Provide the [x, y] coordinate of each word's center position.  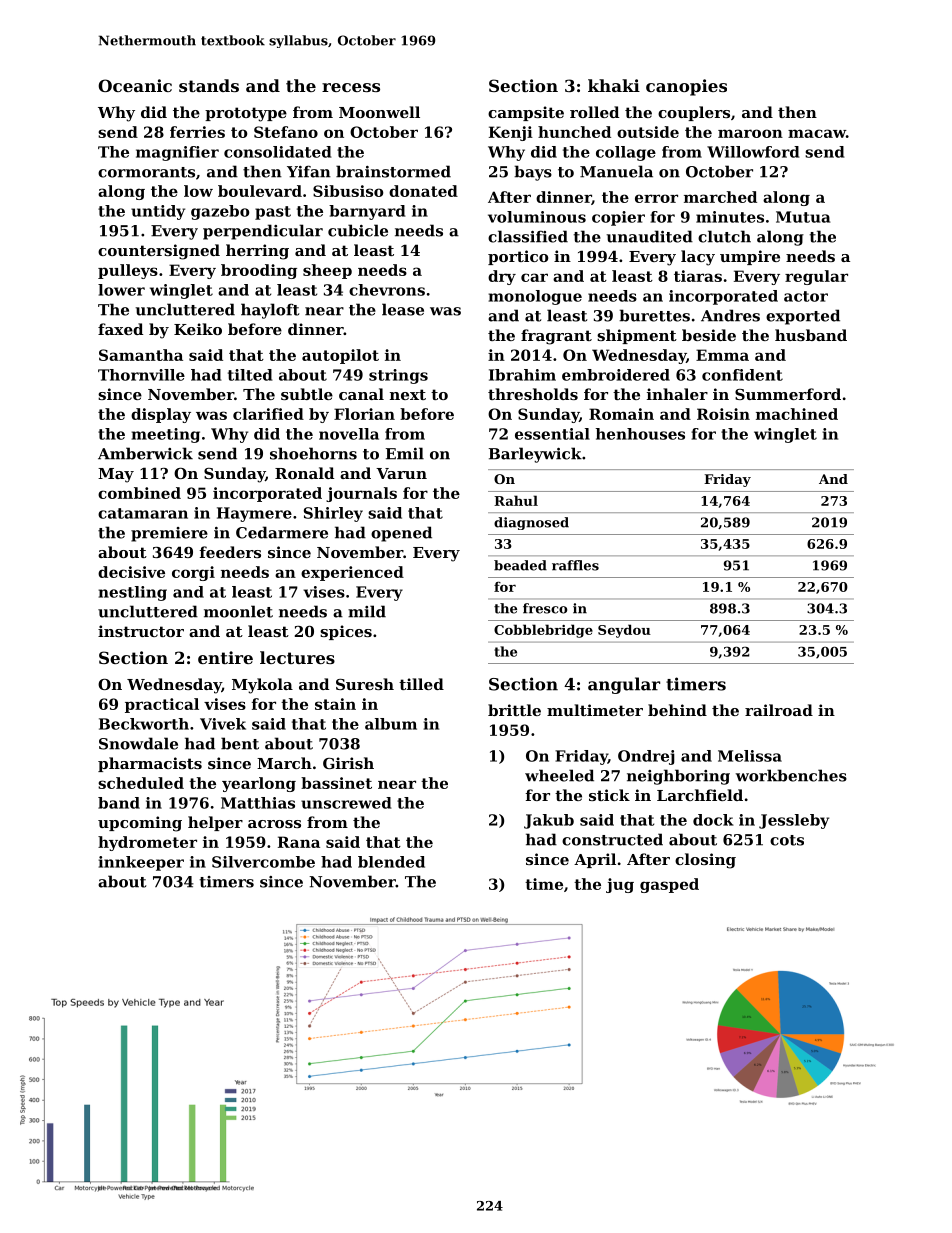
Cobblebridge [543, 631]
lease [403, 309]
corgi [193, 573]
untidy [158, 212]
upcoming [140, 824]
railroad [779, 710]
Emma [722, 355]
